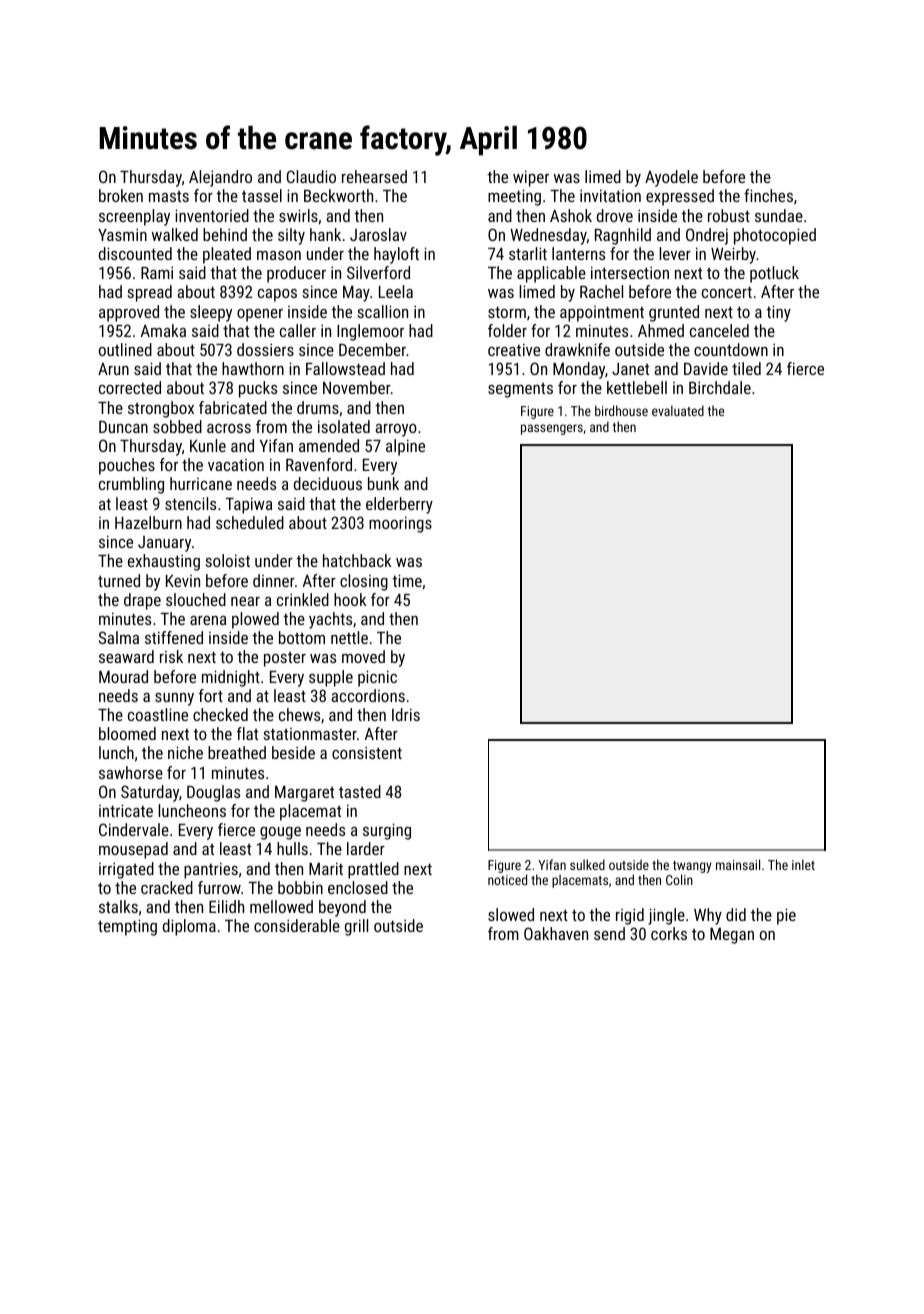 This image has width=924, height=1314. Describe the element at coordinates (164, 544) in the image. I see `January` at that location.
